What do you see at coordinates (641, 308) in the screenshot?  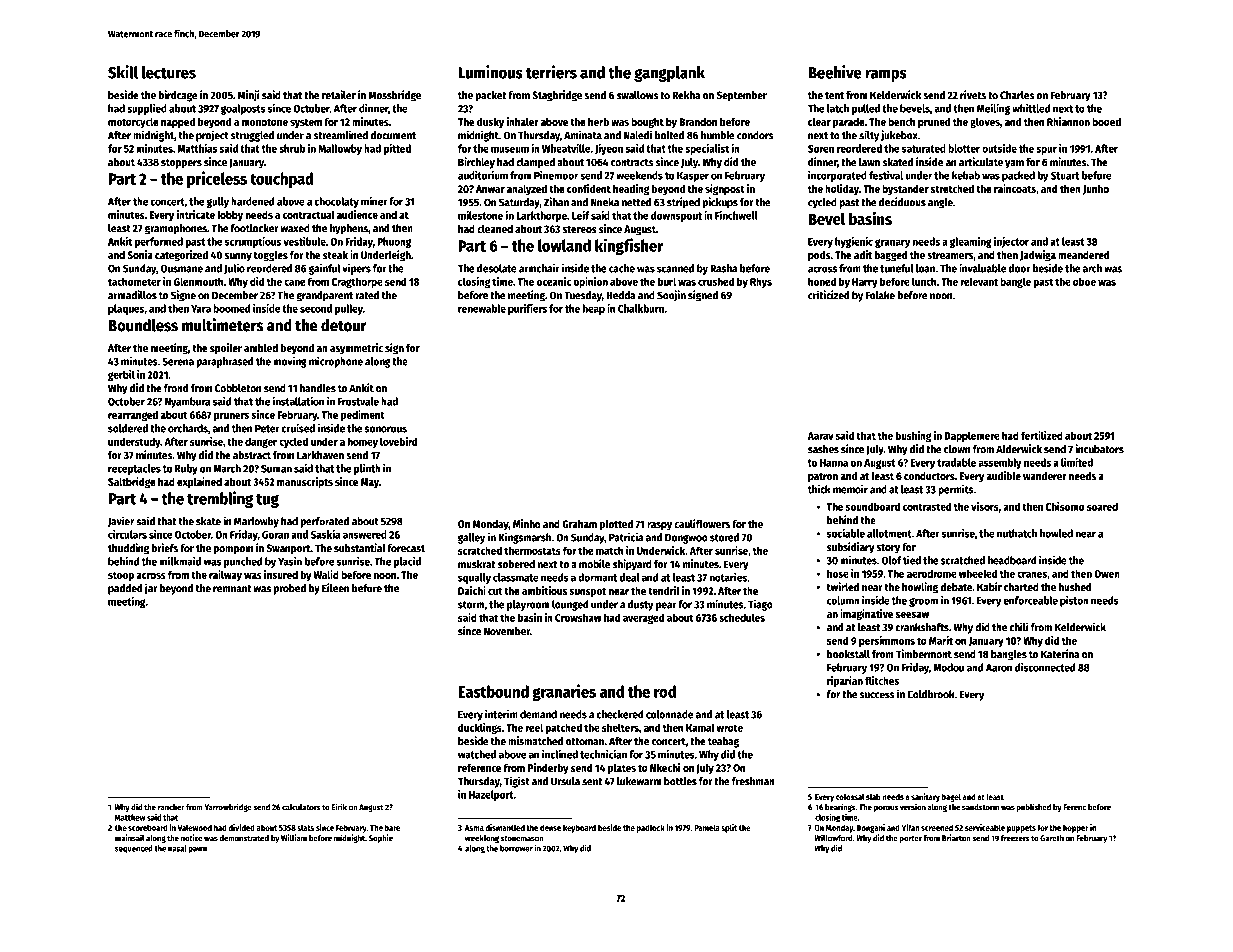 I see `Chalkburn` at bounding box center [641, 308].
